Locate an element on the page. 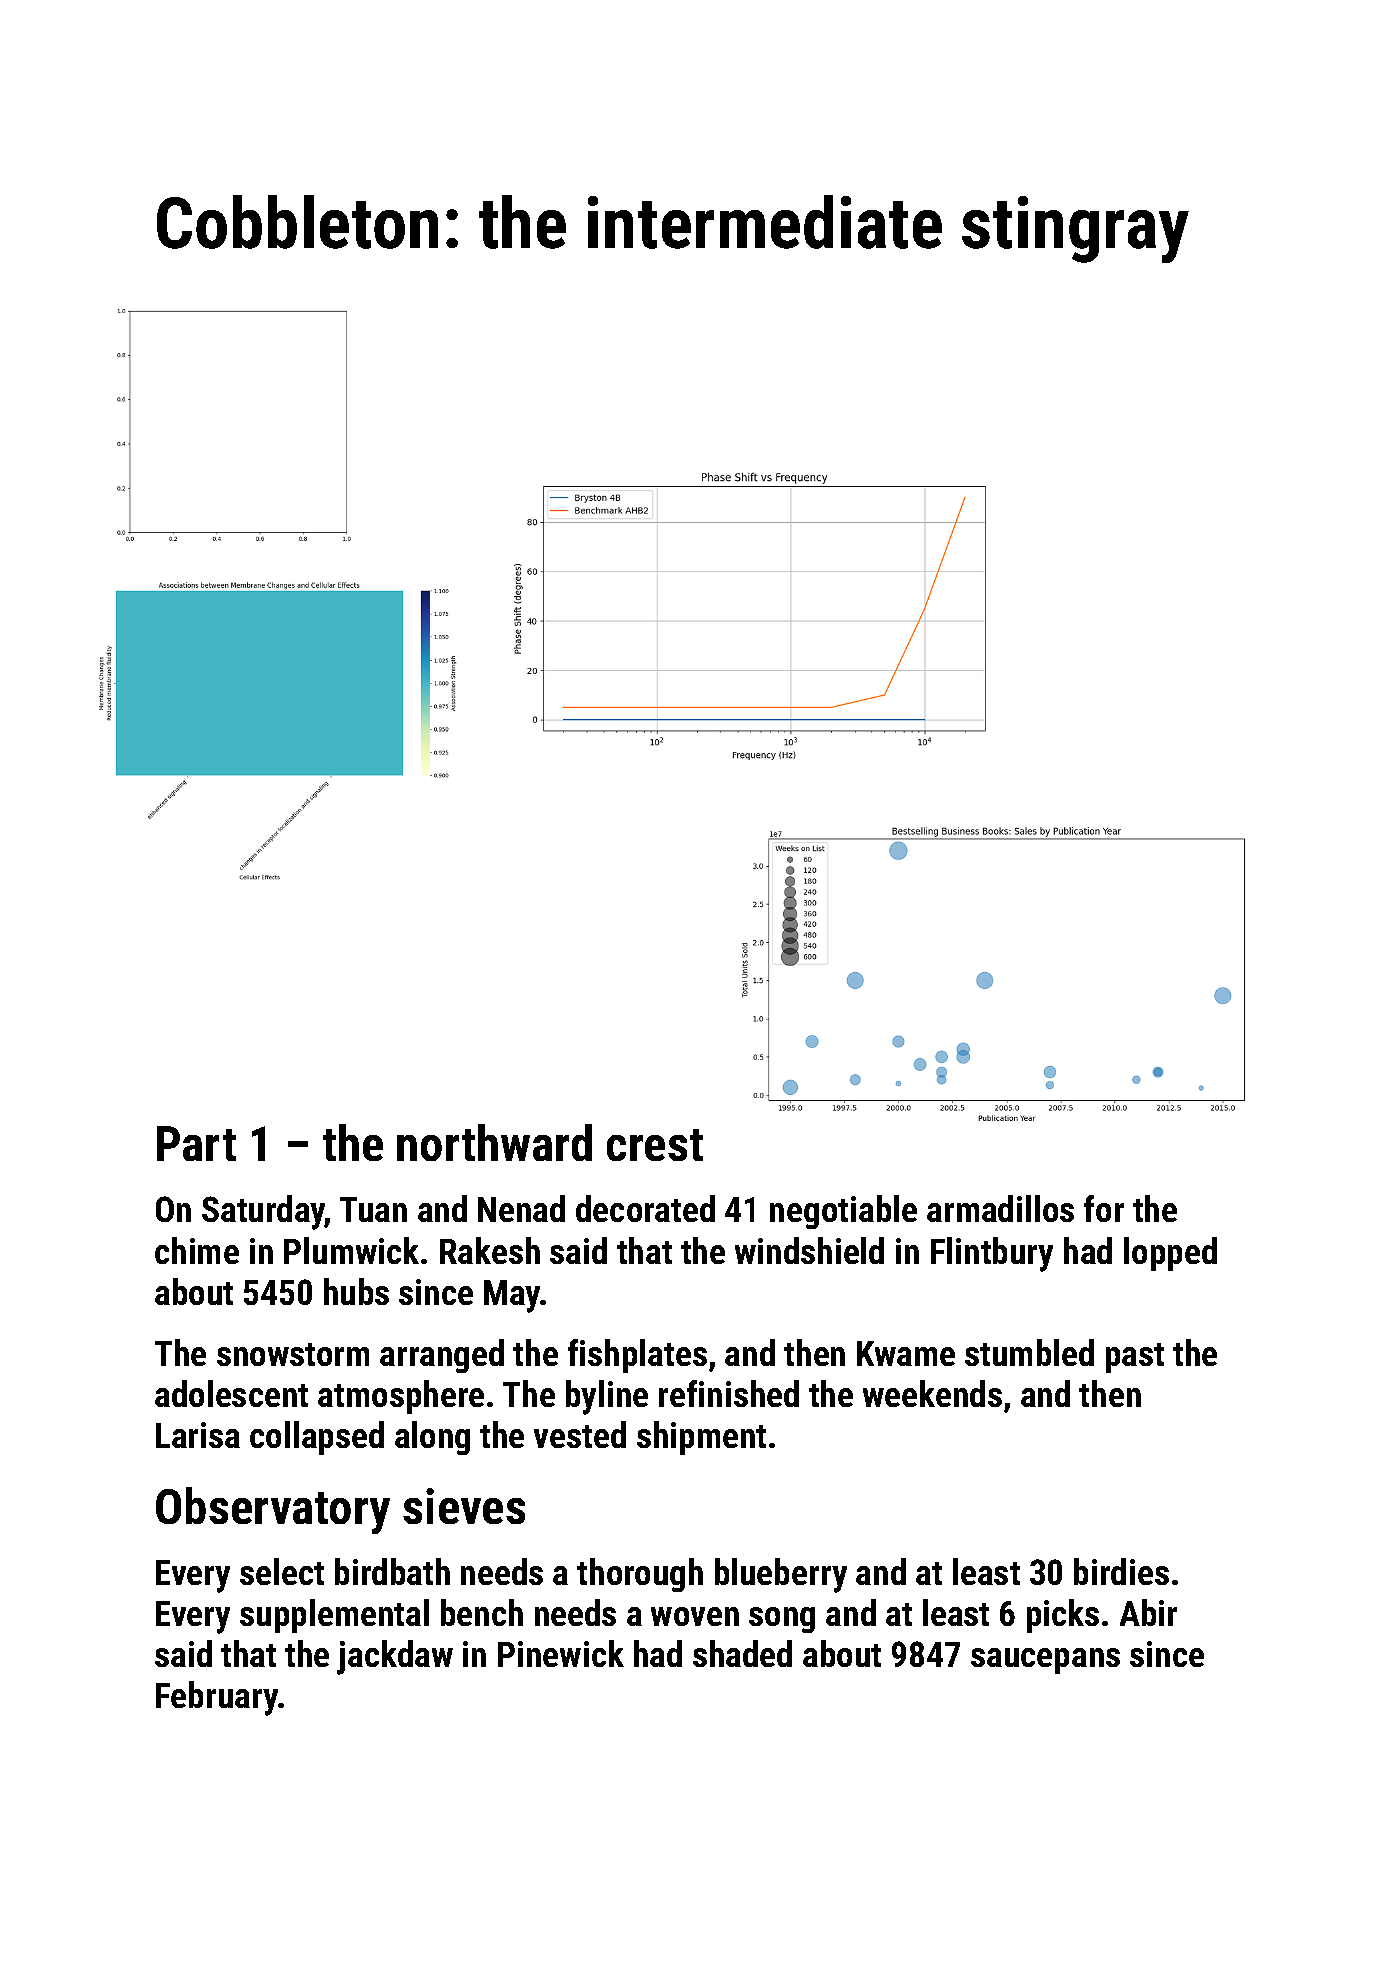 This page has width=1386, height=1969. armadillos is located at coordinates (1000, 1208).
